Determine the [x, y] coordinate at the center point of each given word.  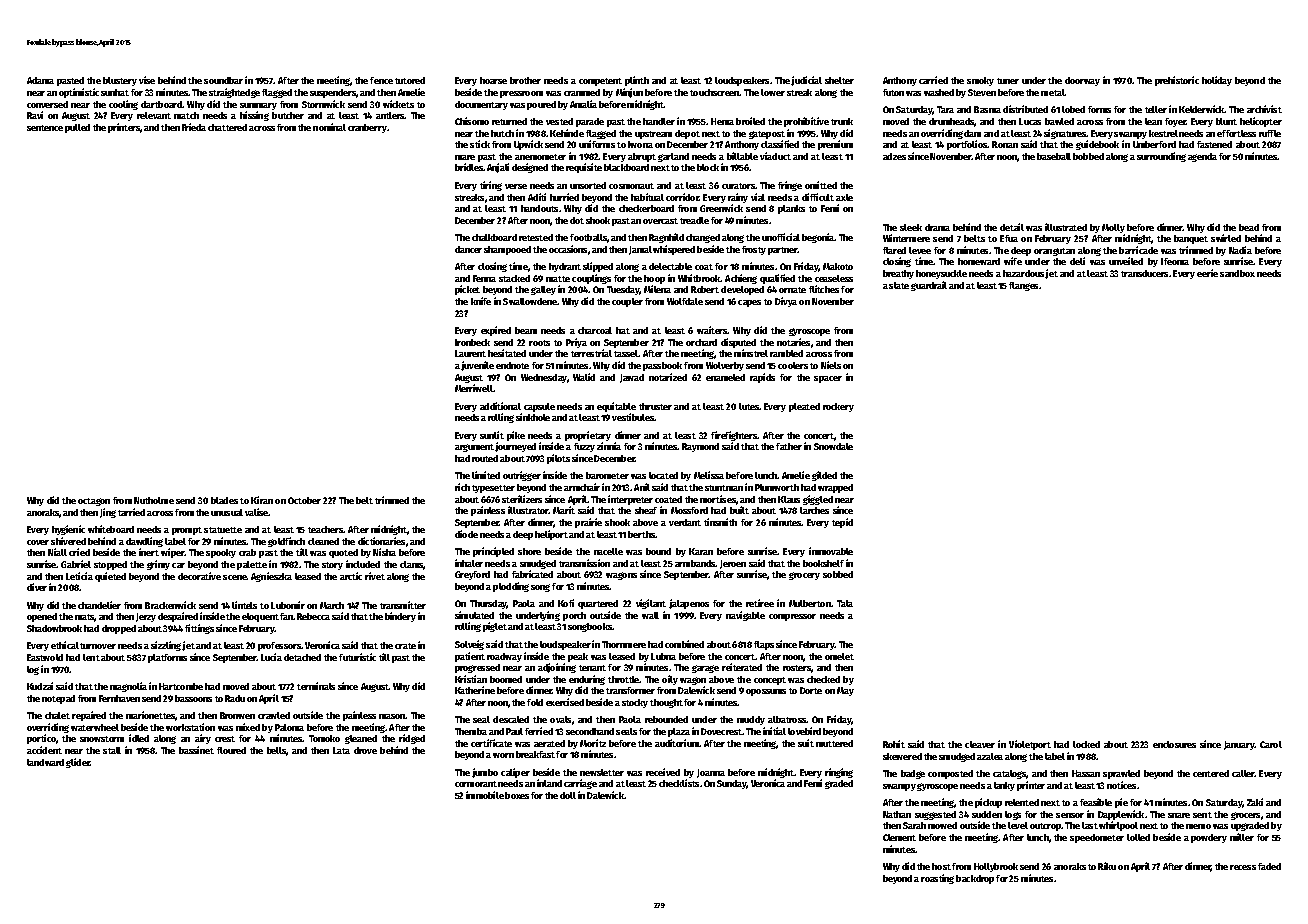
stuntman [724, 488]
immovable [831, 551]
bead [1249, 227]
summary [258, 106]
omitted [821, 185]
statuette [223, 530]
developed [742, 290]
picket [467, 290]
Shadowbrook [54, 628]
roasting [937, 879]
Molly [1113, 228]
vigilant [651, 604]
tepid [842, 523]
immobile [485, 795]
